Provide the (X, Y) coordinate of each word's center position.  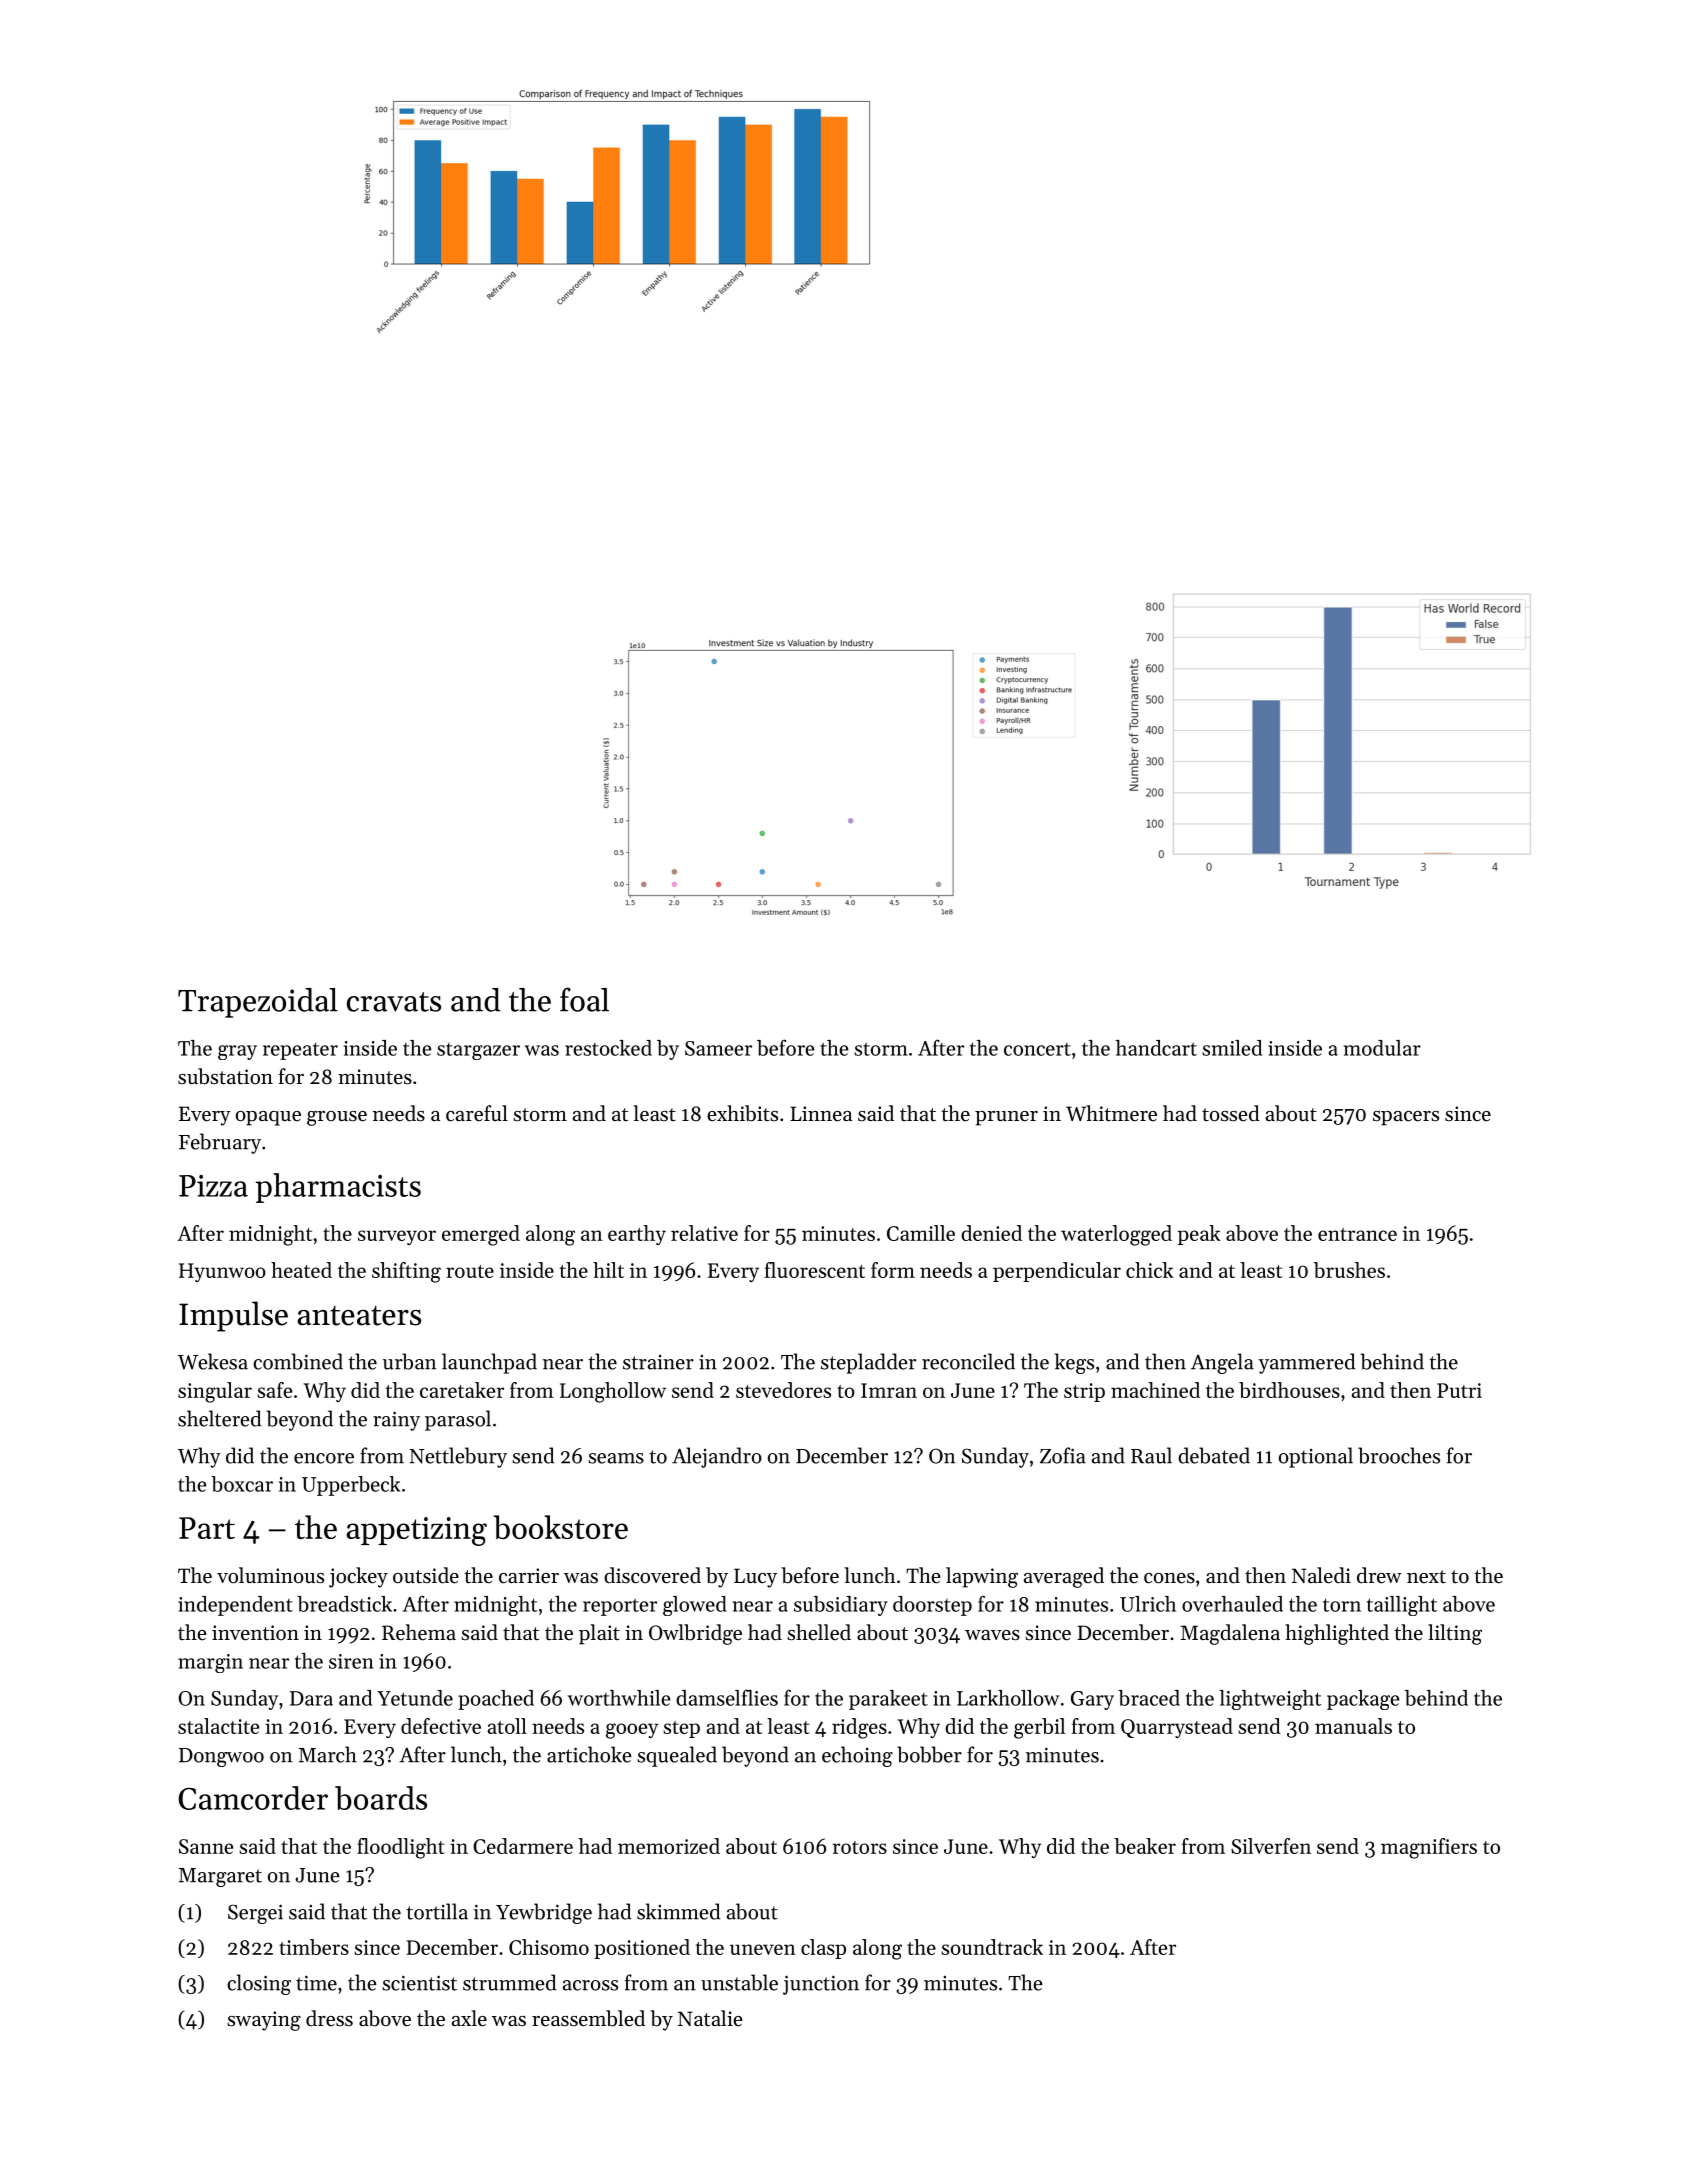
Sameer (718, 1048)
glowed (695, 1606)
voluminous (270, 1575)
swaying (264, 2021)
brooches (1399, 1455)
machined (1155, 1390)
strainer (658, 1362)
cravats (394, 1002)
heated (301, 1270)
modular (1382, 1048)
